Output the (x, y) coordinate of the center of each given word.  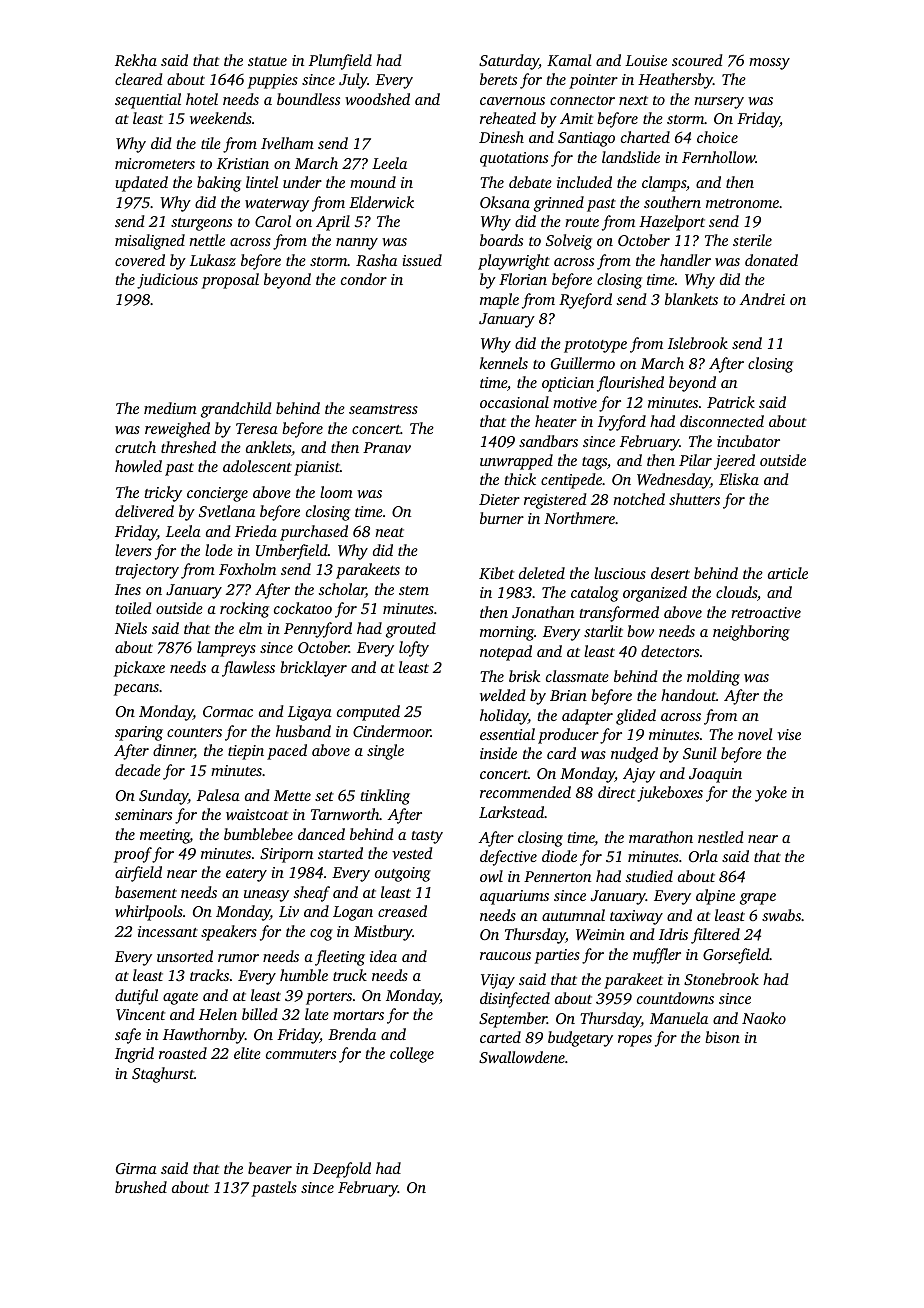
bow (640, 631)
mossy (769, 64)
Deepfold (342, 1170)
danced (321, 834)
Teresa (257, 428)
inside (498, 753)
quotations (514, 159)
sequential (148, 101)
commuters (301, 1054)
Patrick (731, 402)
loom (336, 492)
